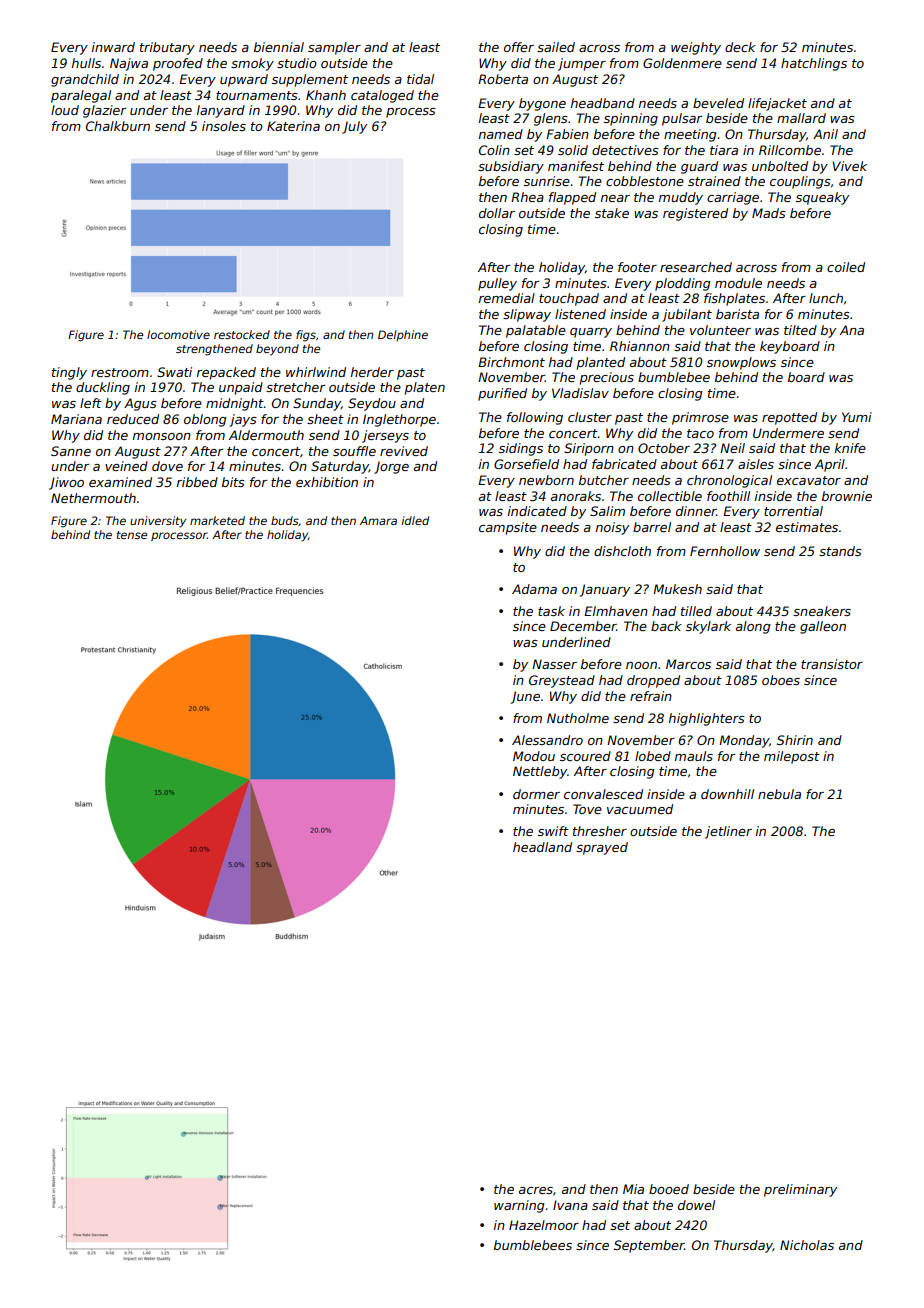 The height and width of the image is (1308, 924). Describe the element at coordinates (792, 757) in the image. I see `milepost` at that location.
